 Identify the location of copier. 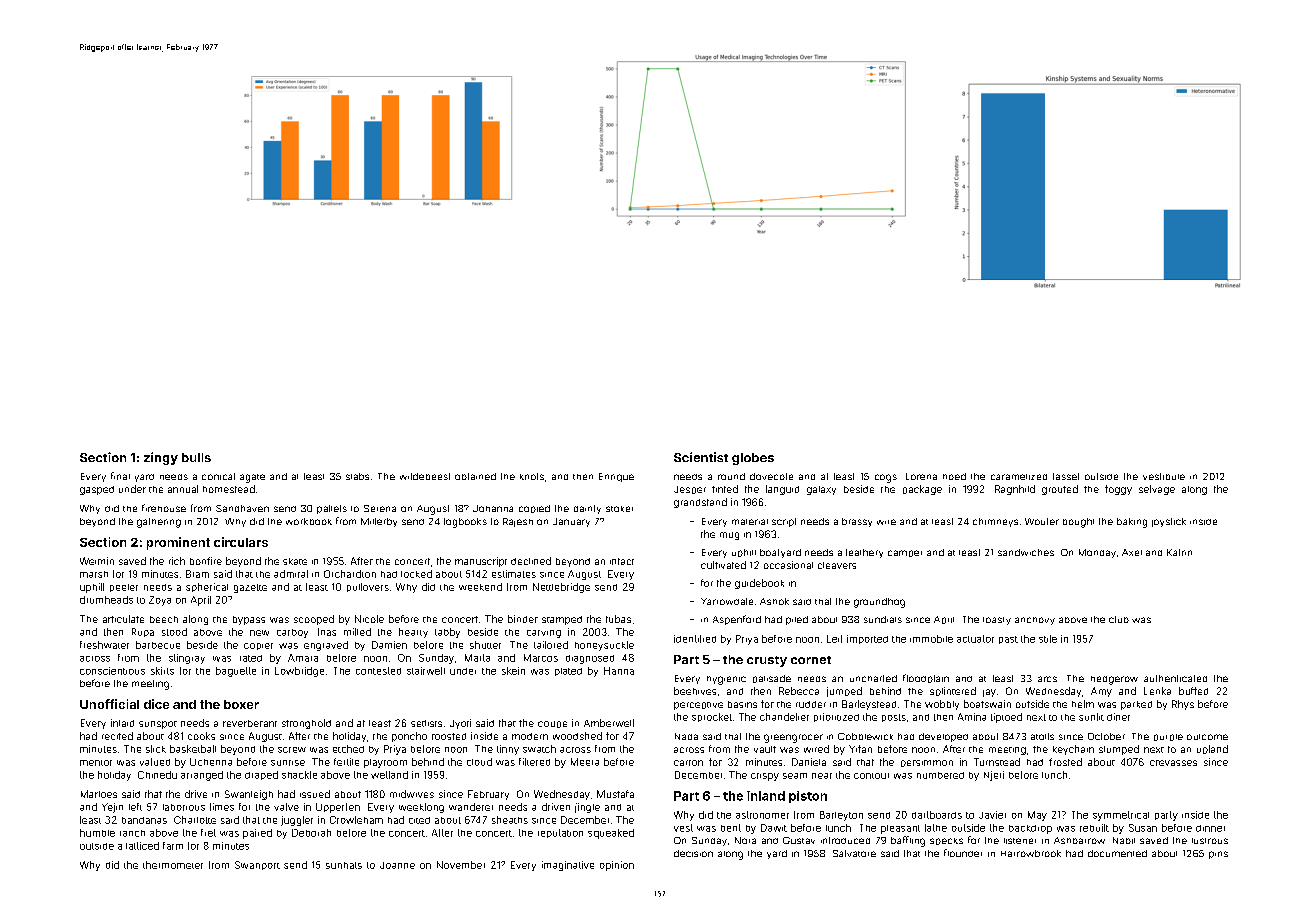
(258, 646).
